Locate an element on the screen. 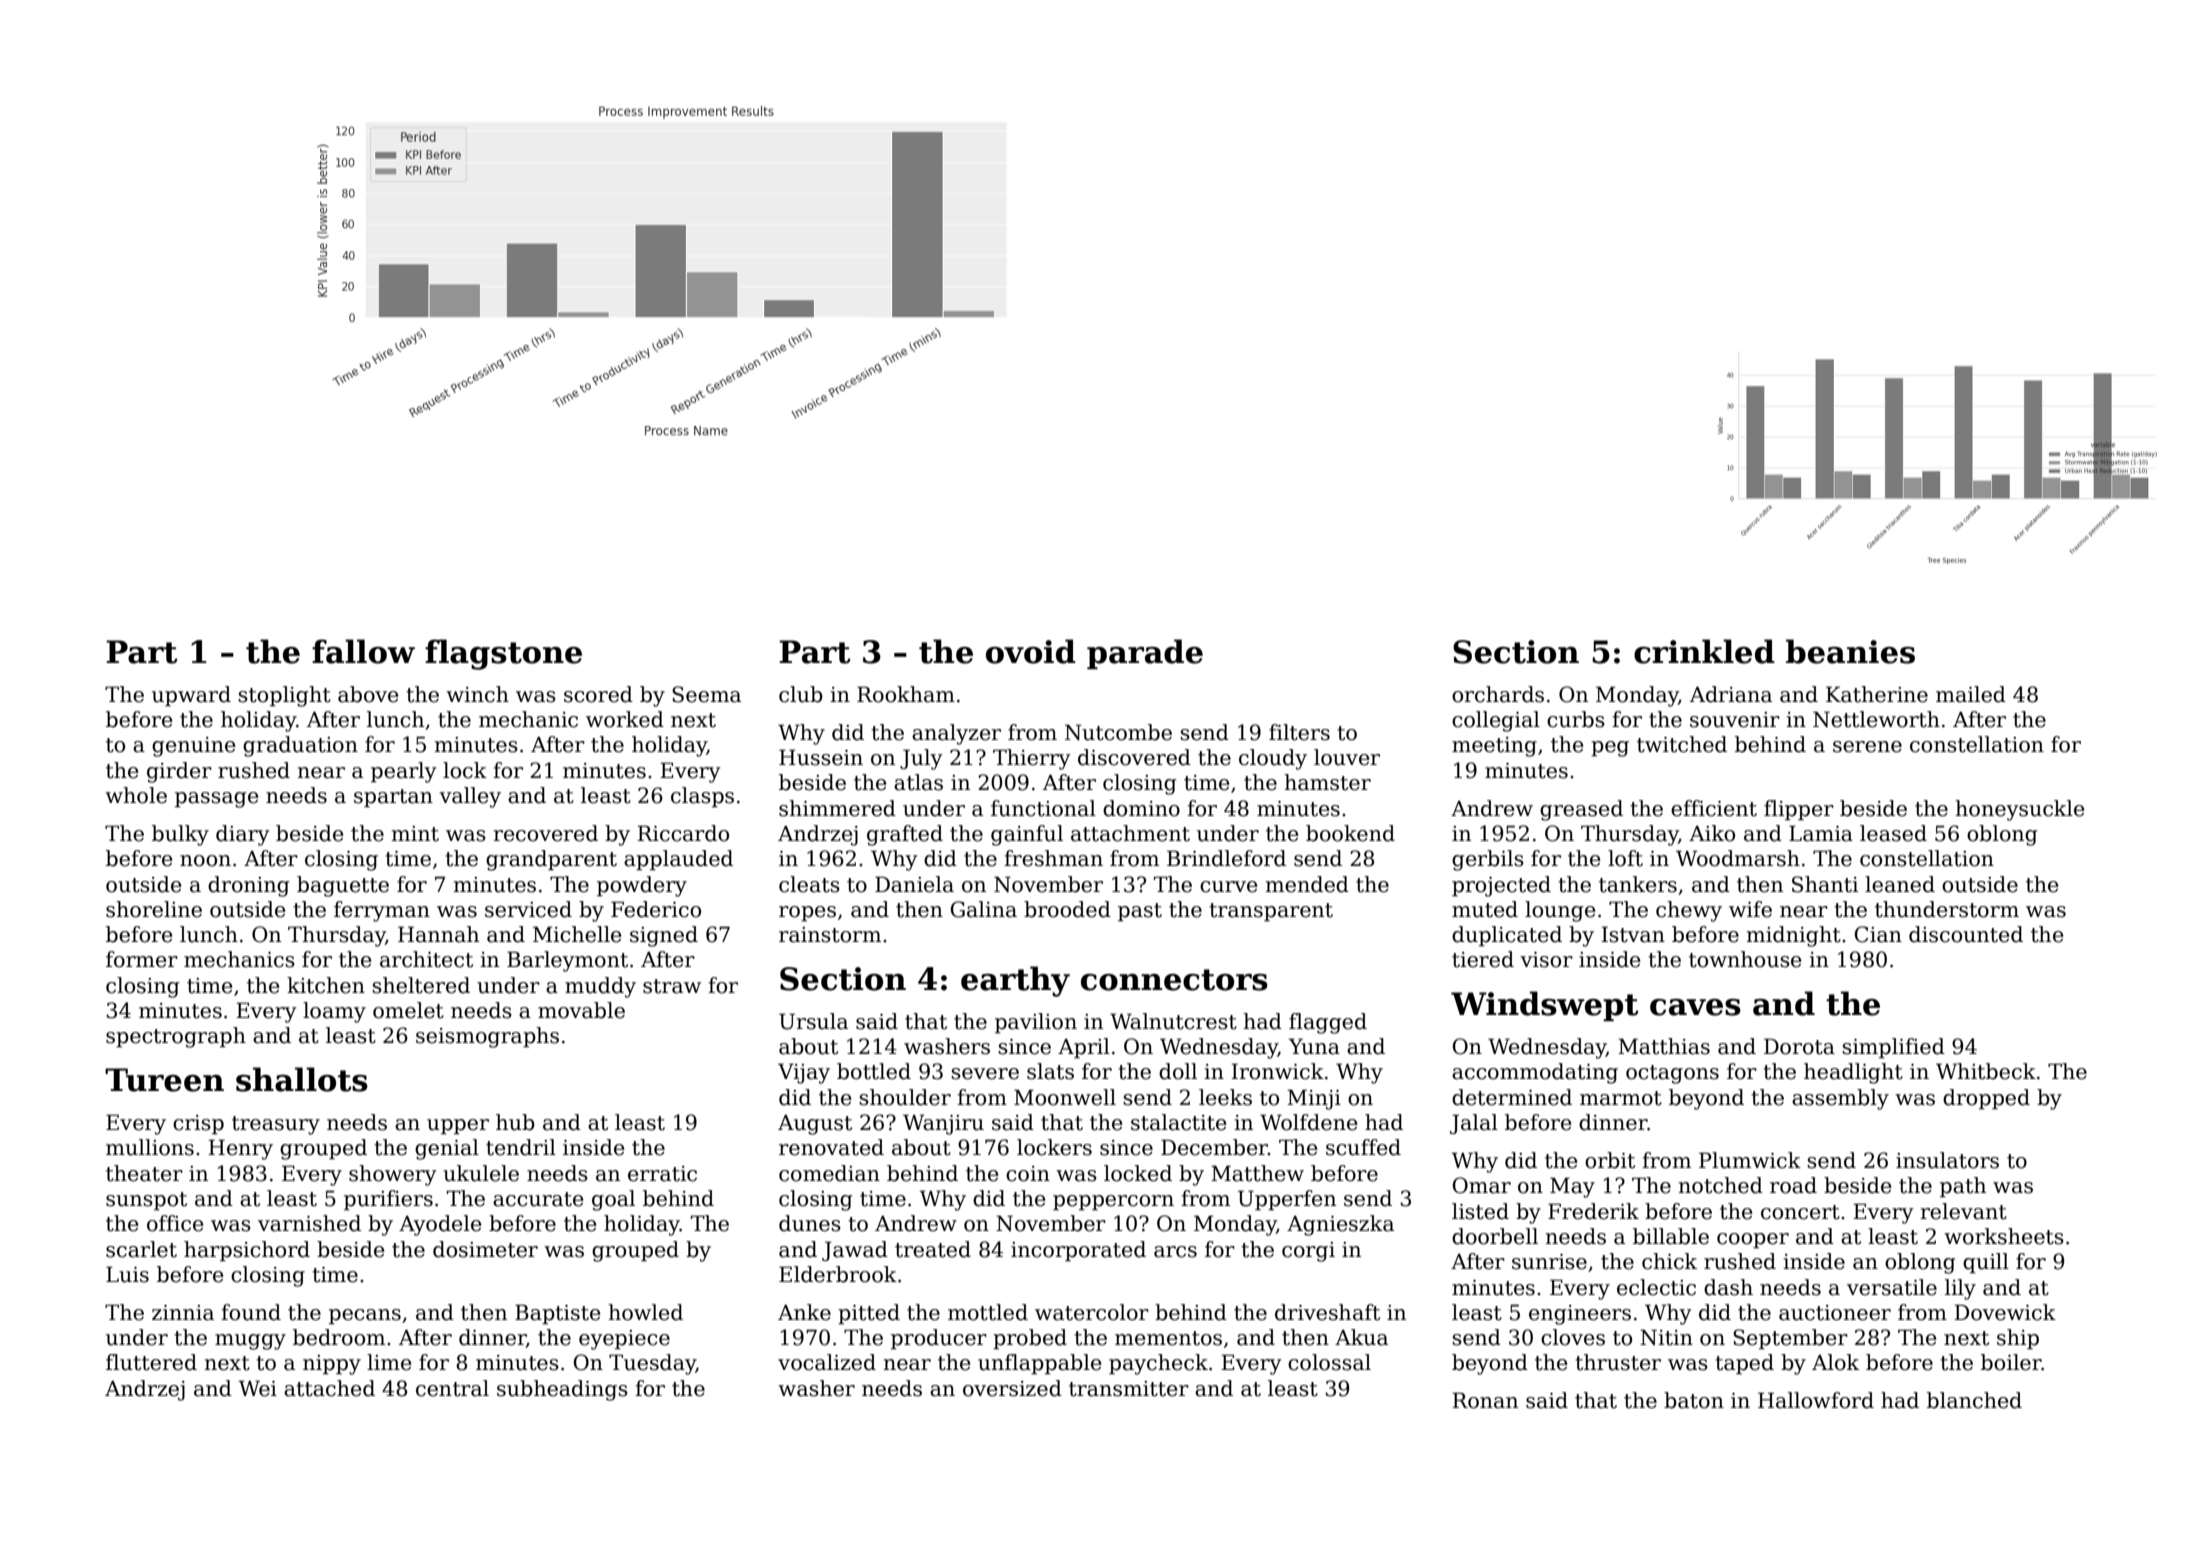 The width and height of the screenshot is (2194, 1552). functional is located at coordinates (1043, 808).
